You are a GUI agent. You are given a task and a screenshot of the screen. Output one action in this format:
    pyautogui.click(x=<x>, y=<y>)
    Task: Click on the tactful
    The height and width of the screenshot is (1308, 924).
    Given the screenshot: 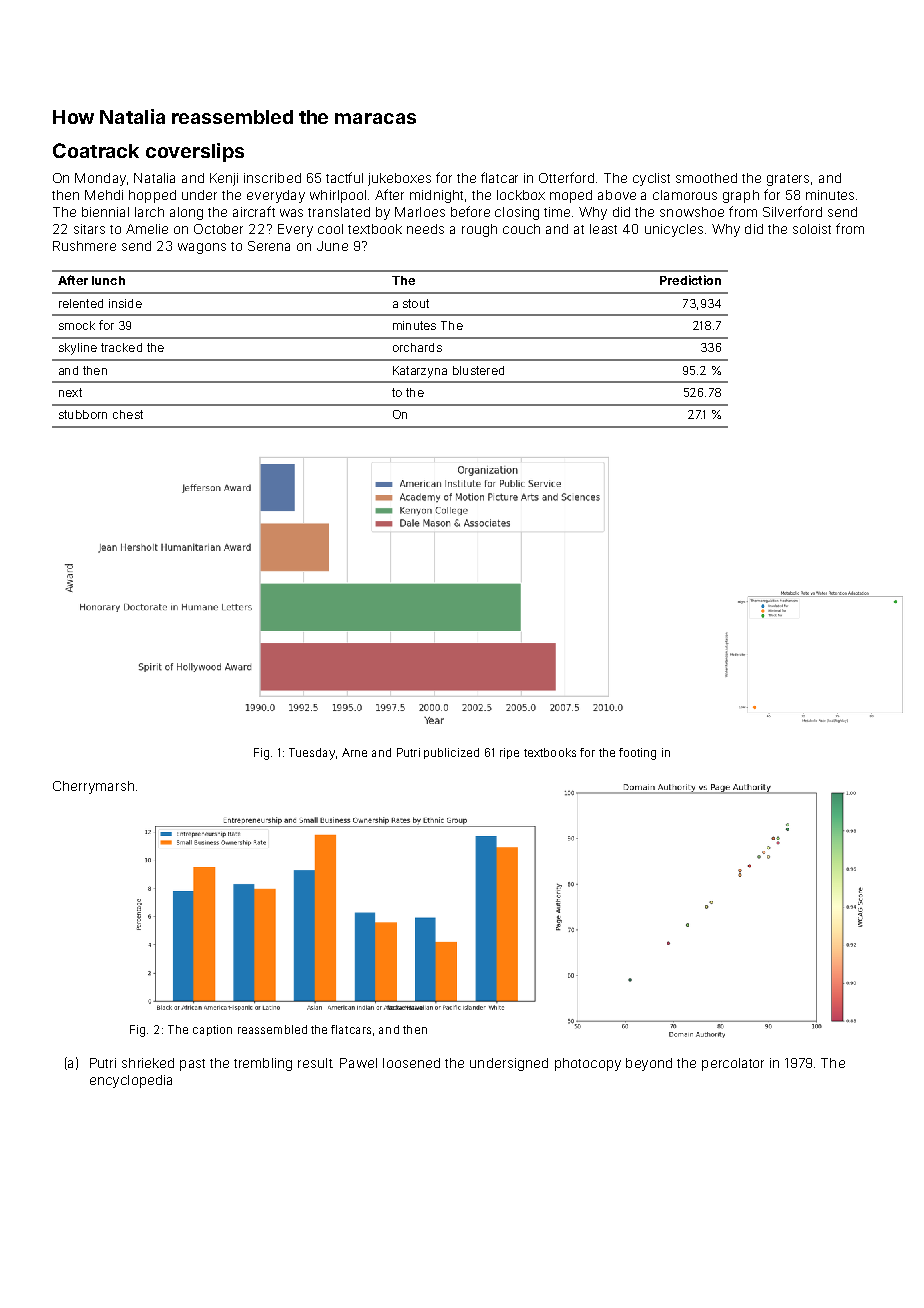 What is the action you would take?
    pyautogui.click(x=344, y=177)
